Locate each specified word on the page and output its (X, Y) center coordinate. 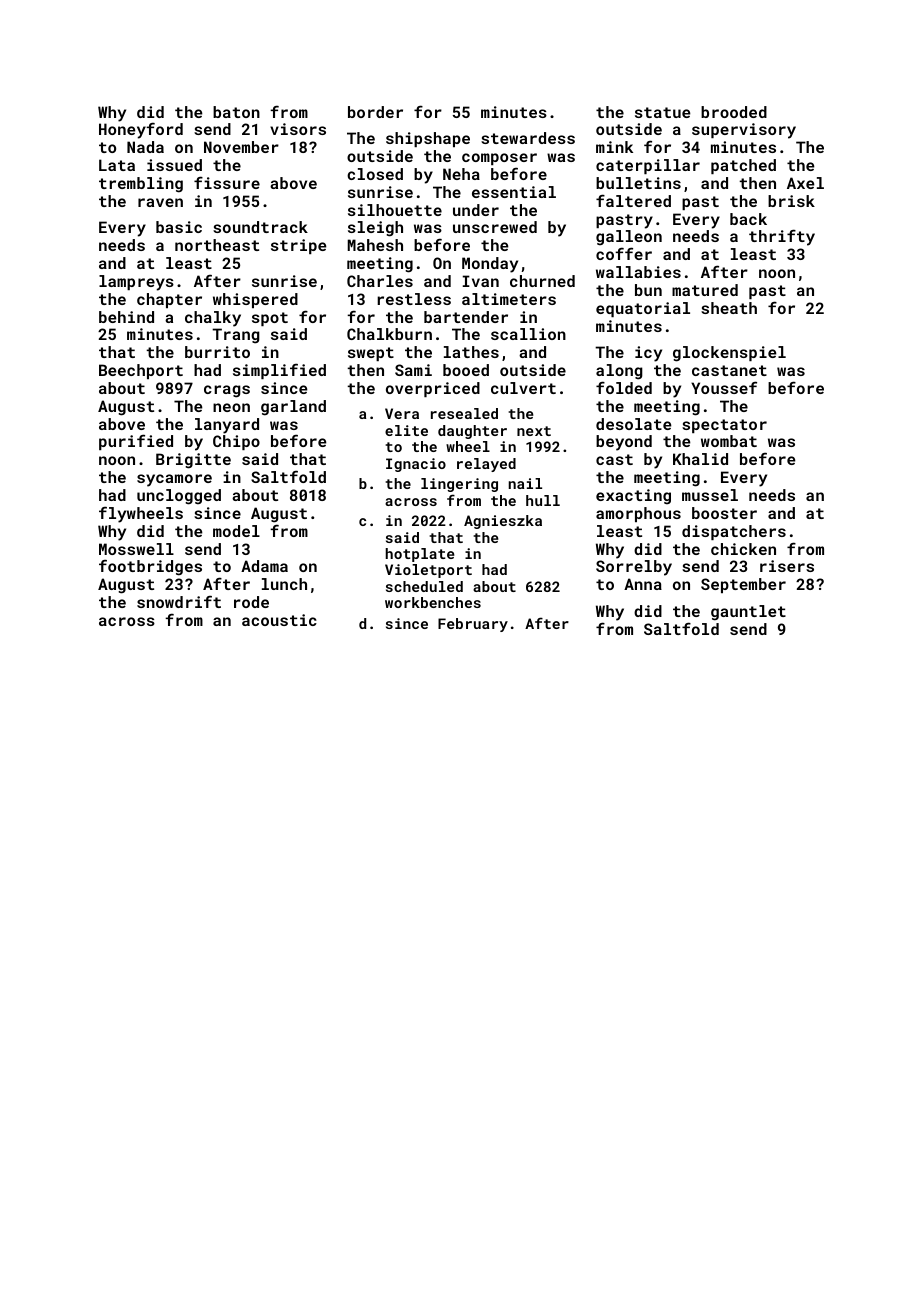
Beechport (141, 371)
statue (663, 112)
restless (414, 299)
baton (236, 112)
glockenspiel (729, 354)
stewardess (528, 138)
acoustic (279, 620)
